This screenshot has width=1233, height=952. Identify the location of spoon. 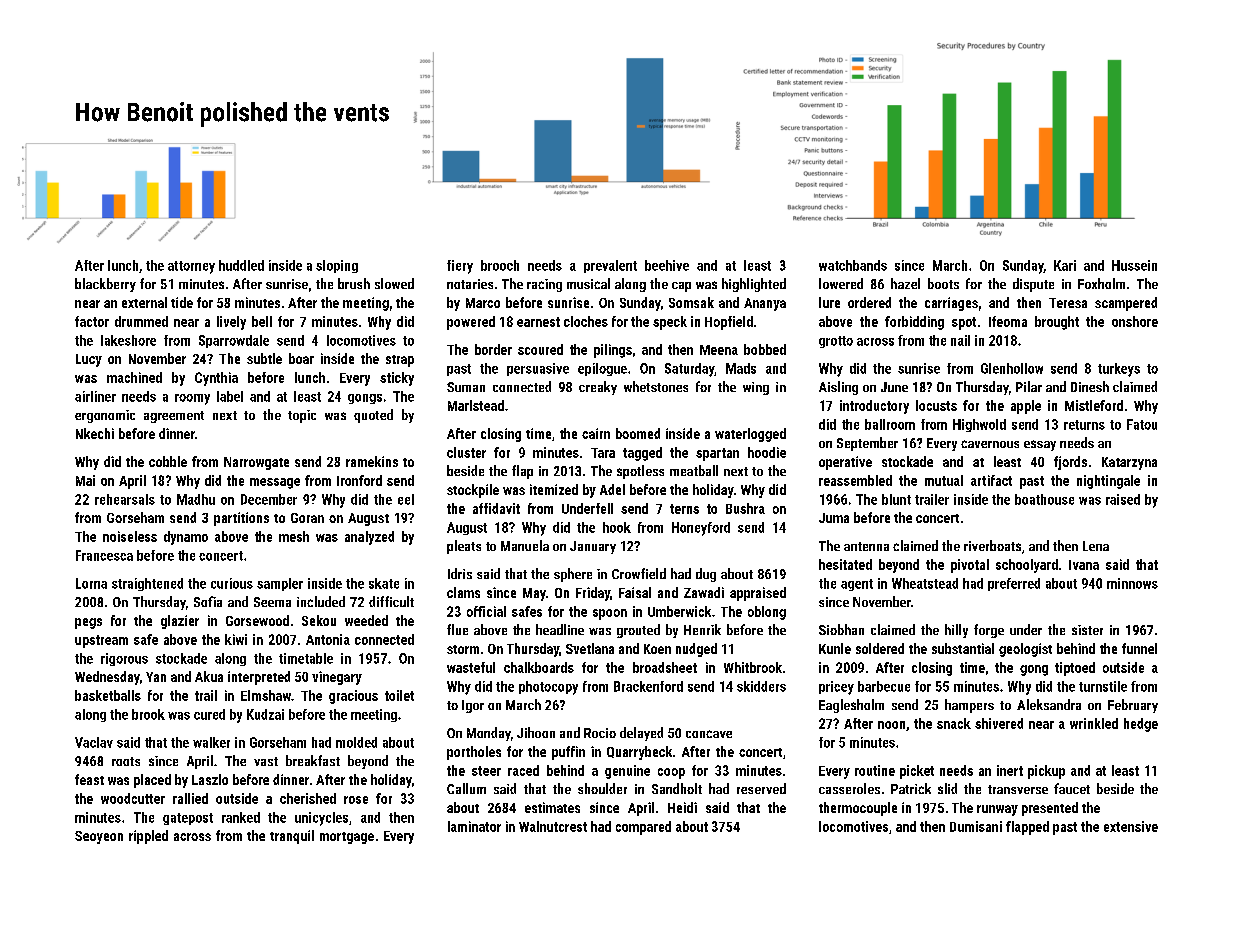
(610, 614).
